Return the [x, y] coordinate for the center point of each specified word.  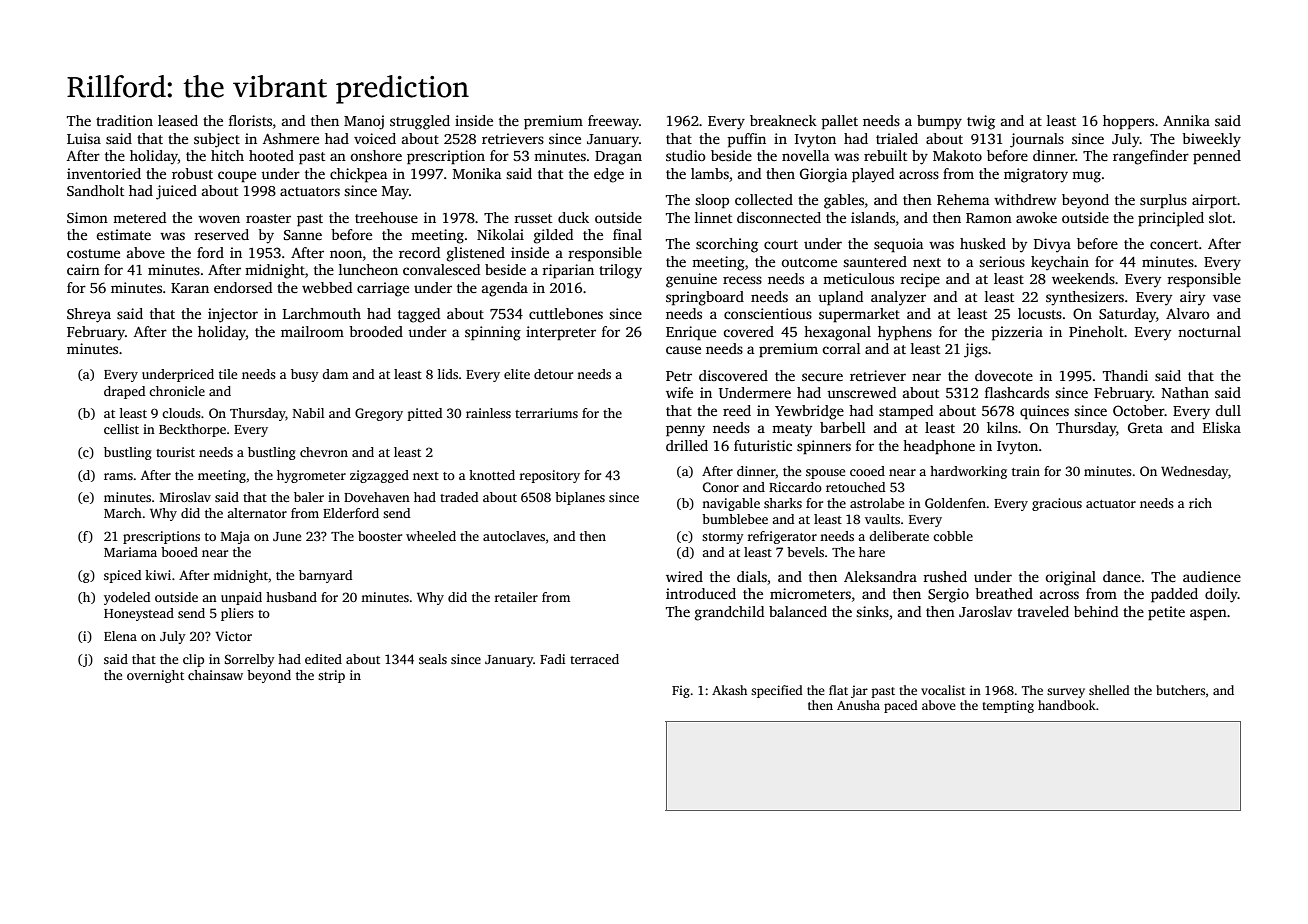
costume [93, 253]
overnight [155, 676]
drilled [687, 445]
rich [1200, 503]
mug [1086, 177]
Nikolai [500, 234]
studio [686, 155]
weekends [1083, 278]
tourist [175, 452]
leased [178, 120]
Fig [681, 691]
